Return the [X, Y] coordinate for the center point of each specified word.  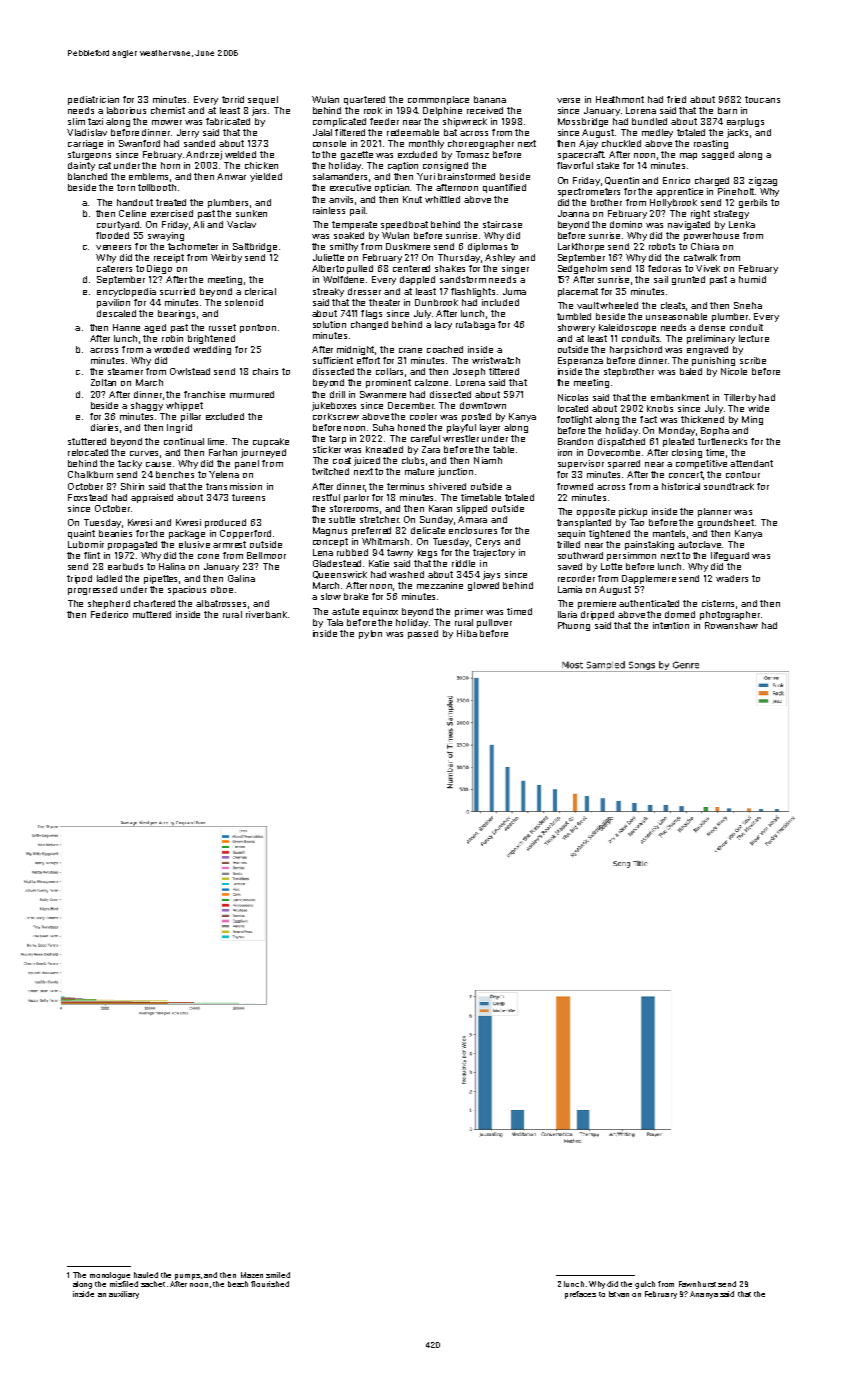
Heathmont [620, 99]
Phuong [574, 626]
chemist [168, 110]
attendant [751, 463]
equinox [380, 612]
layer [490, 428]
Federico [109, 614]
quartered [364, 100]
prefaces [580, 1295]
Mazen [252, 1275]
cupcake [271, 442]
